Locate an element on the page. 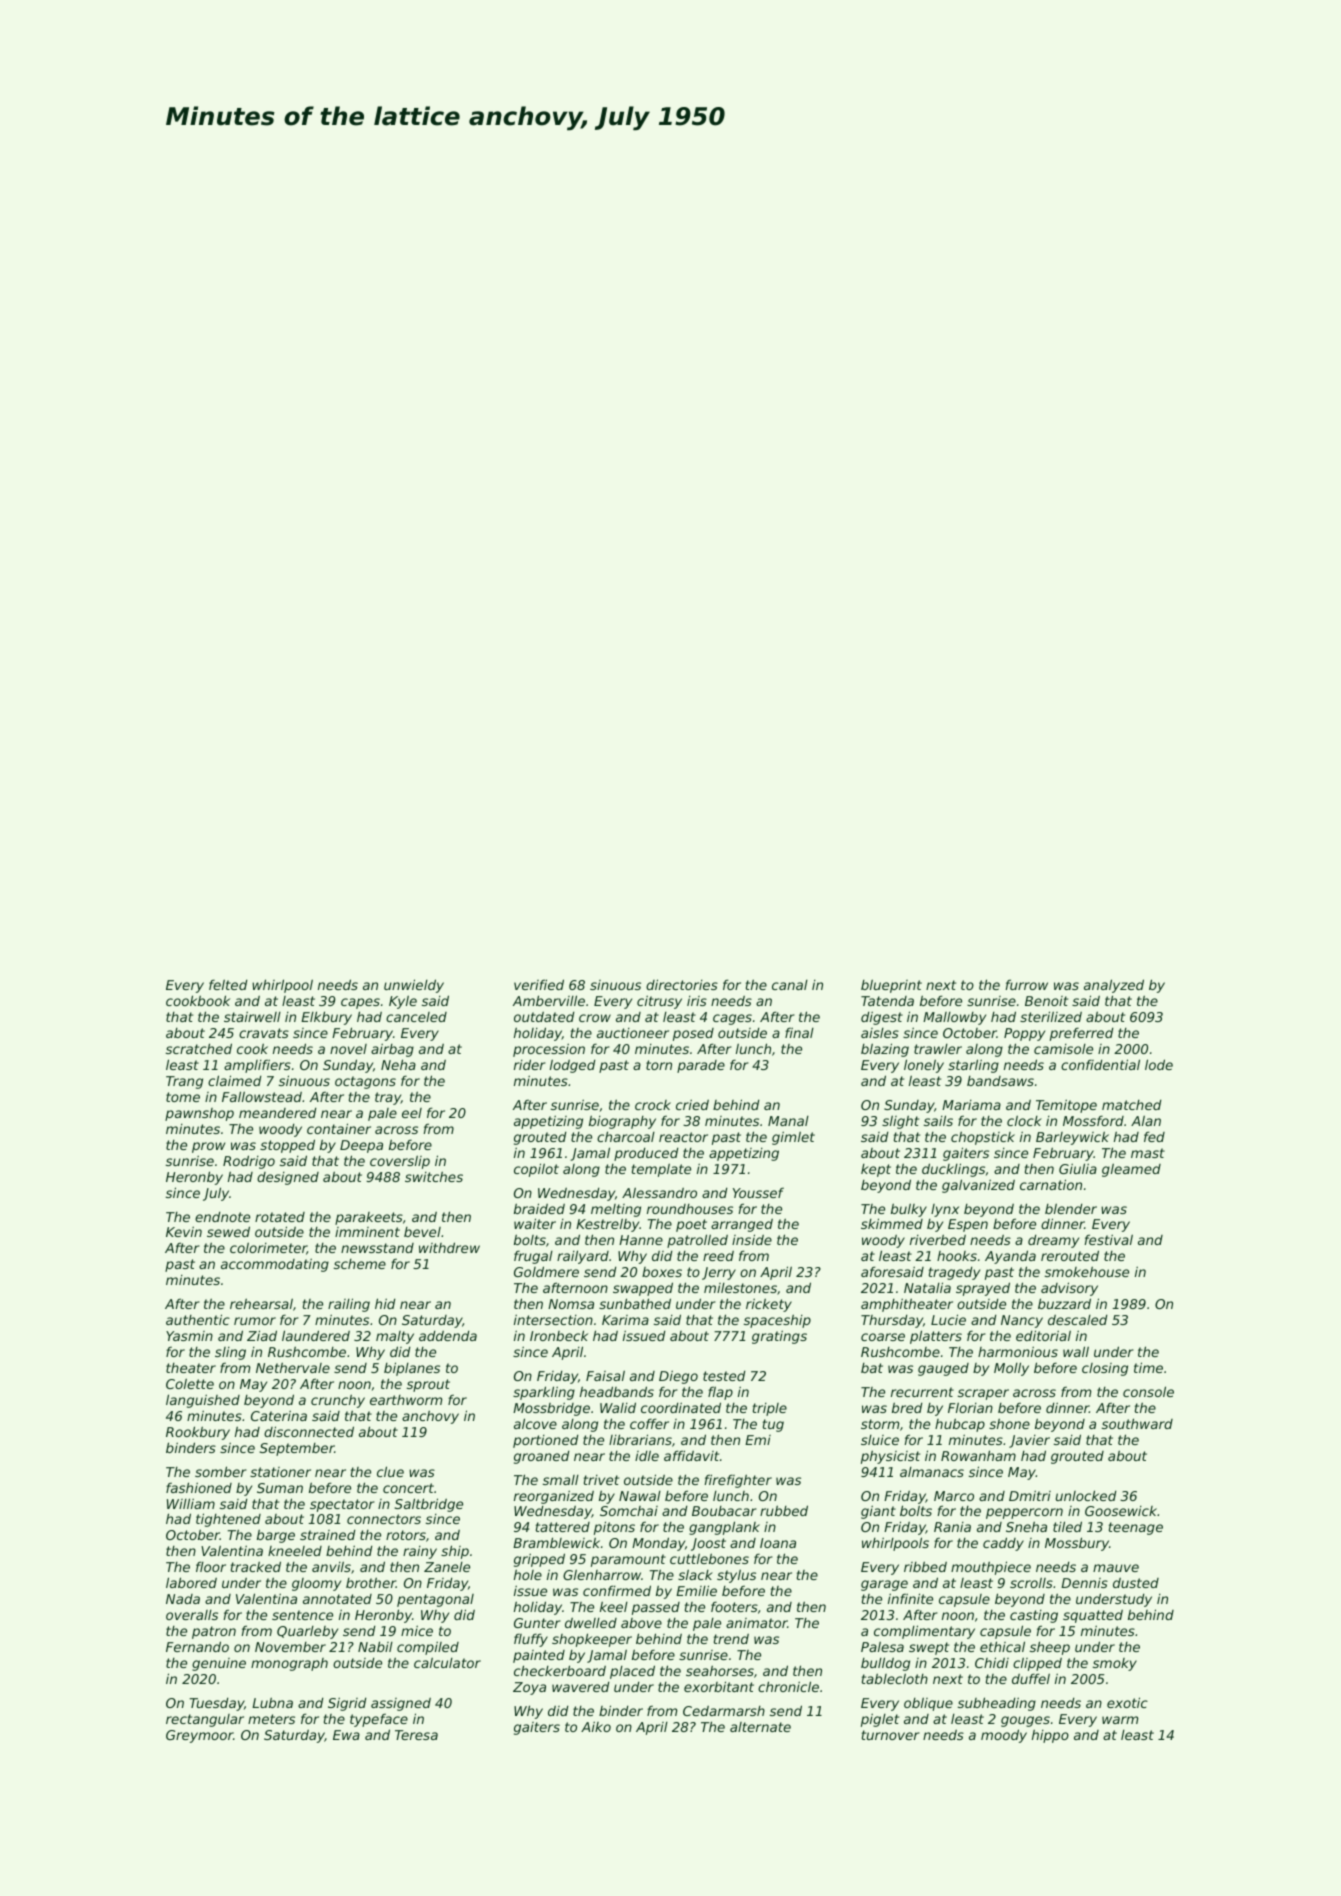 The height and width of the document is (1896, 1341). gratings is located at coordinates (779, 1337).
